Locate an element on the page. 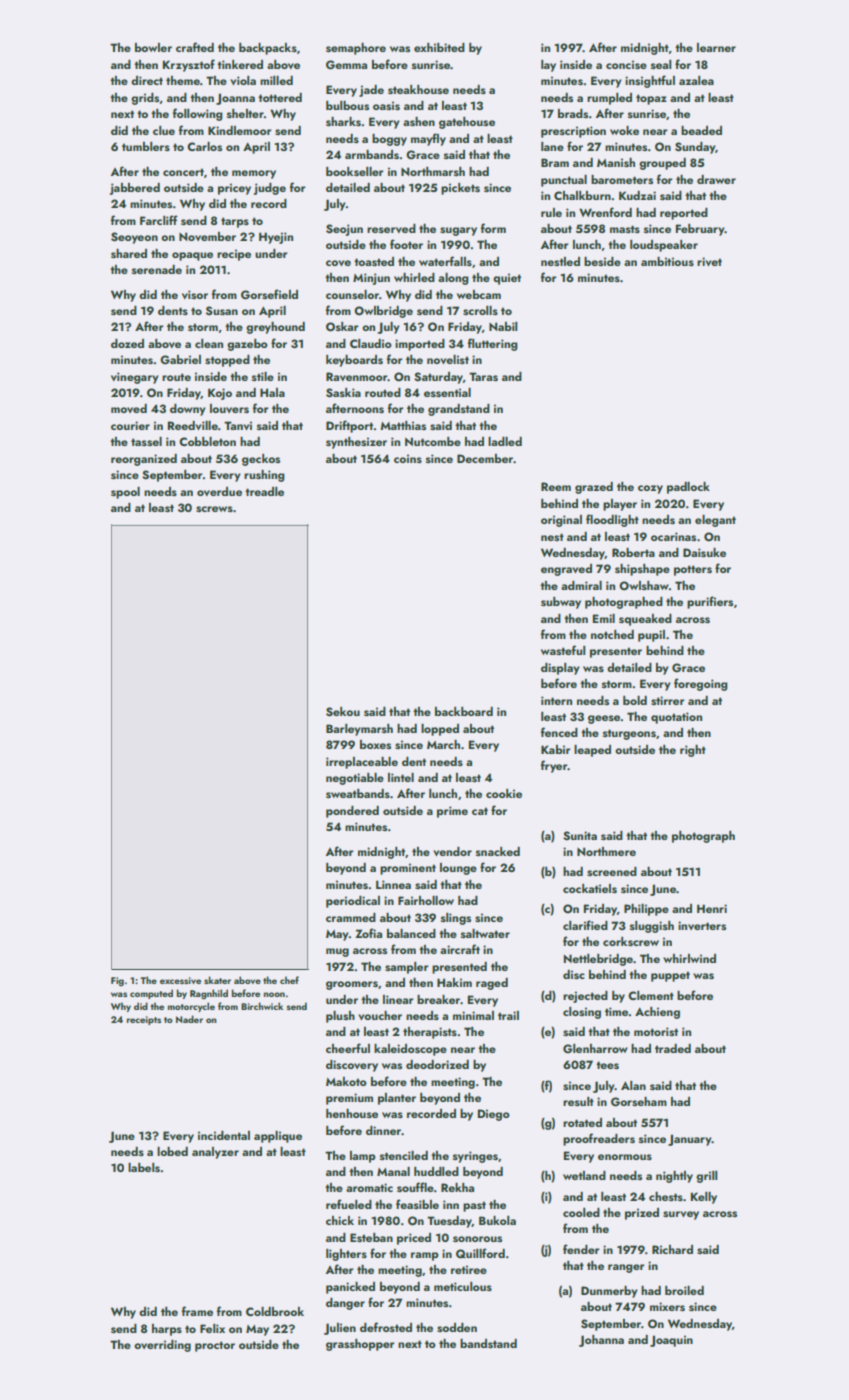 Image resolution: width=849 pixels, height=1400 pixels. purifiers is located at coordinates (710, 602).
